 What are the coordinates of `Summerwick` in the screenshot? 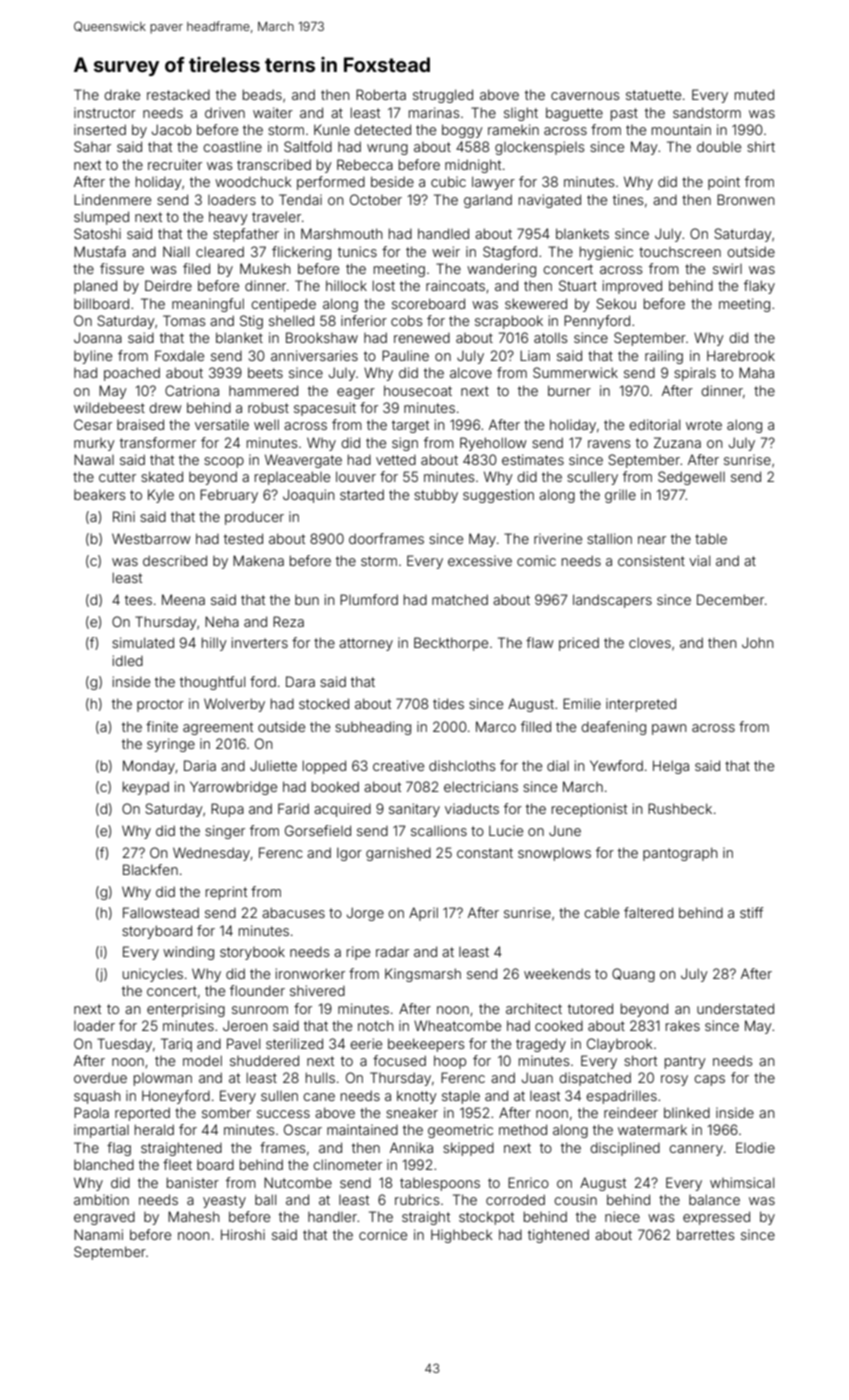 It's located at (575, 372).
